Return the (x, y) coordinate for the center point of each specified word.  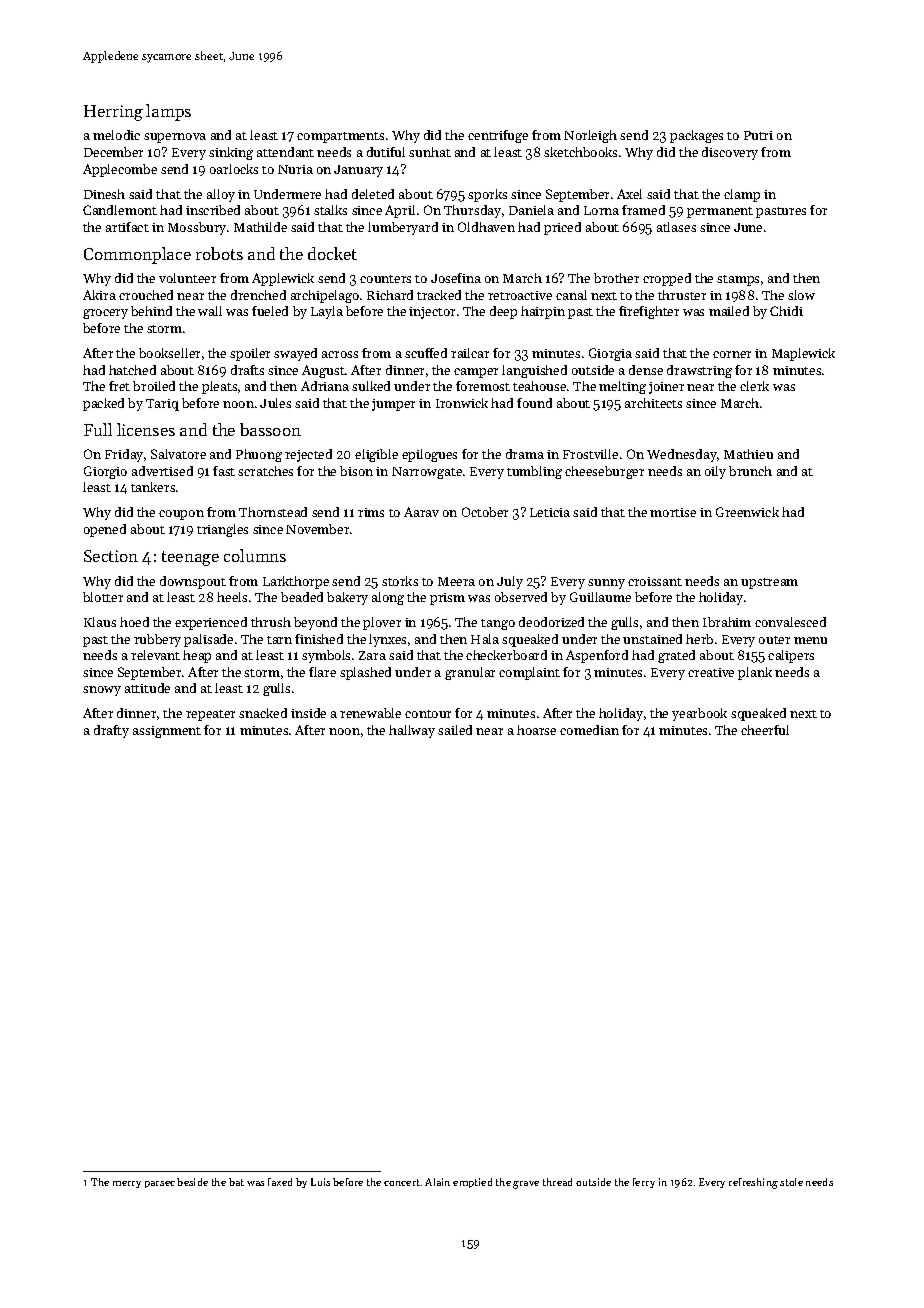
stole (791, 1182)
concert (402, 1182)
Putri (758, 135)
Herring (113, 113)
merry (127, 1184)
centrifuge (498, 136)
